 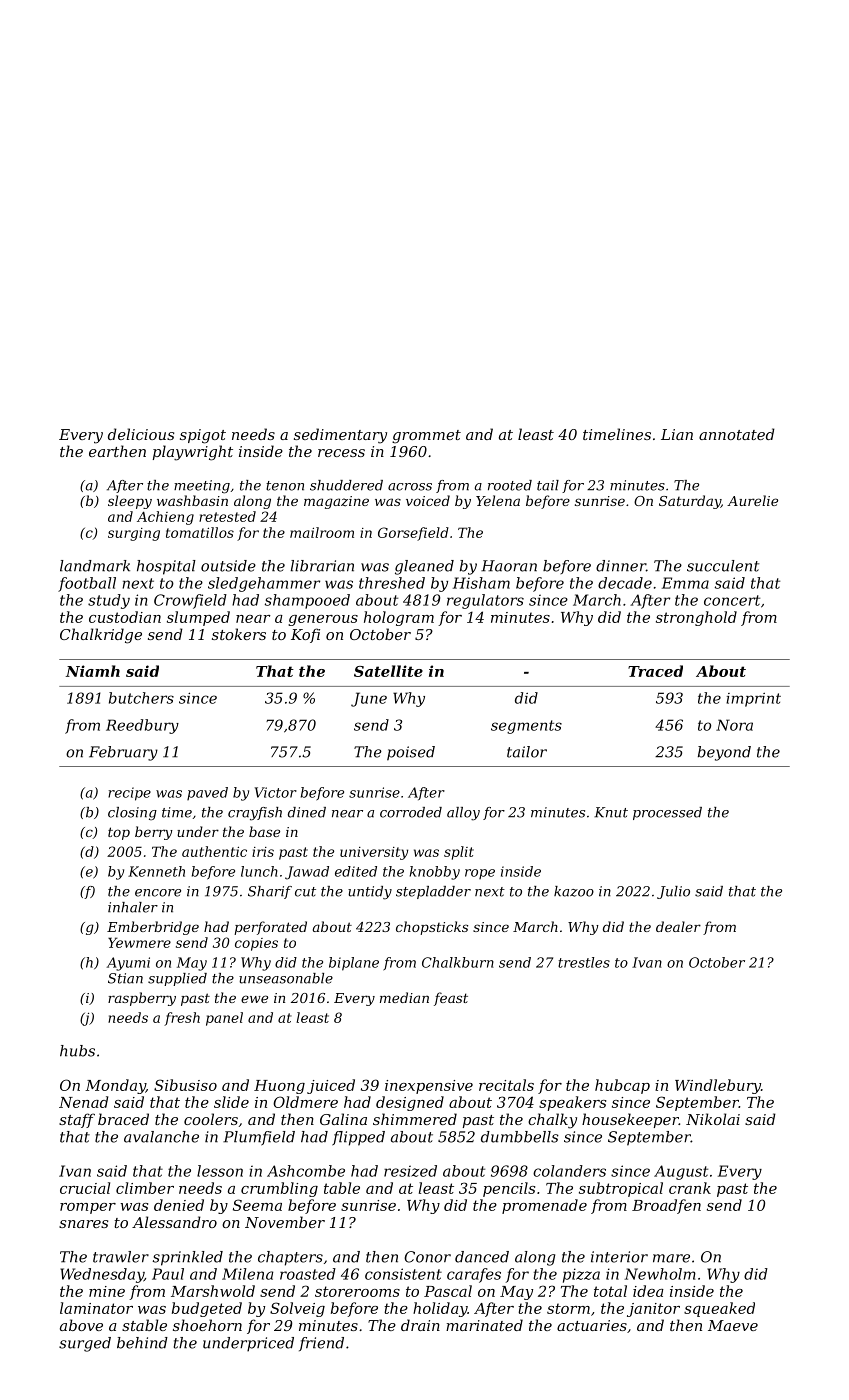 What do you see at coordinates (130, 502) in the document?
I see `sleepy` at bounding box center [130, 502].
